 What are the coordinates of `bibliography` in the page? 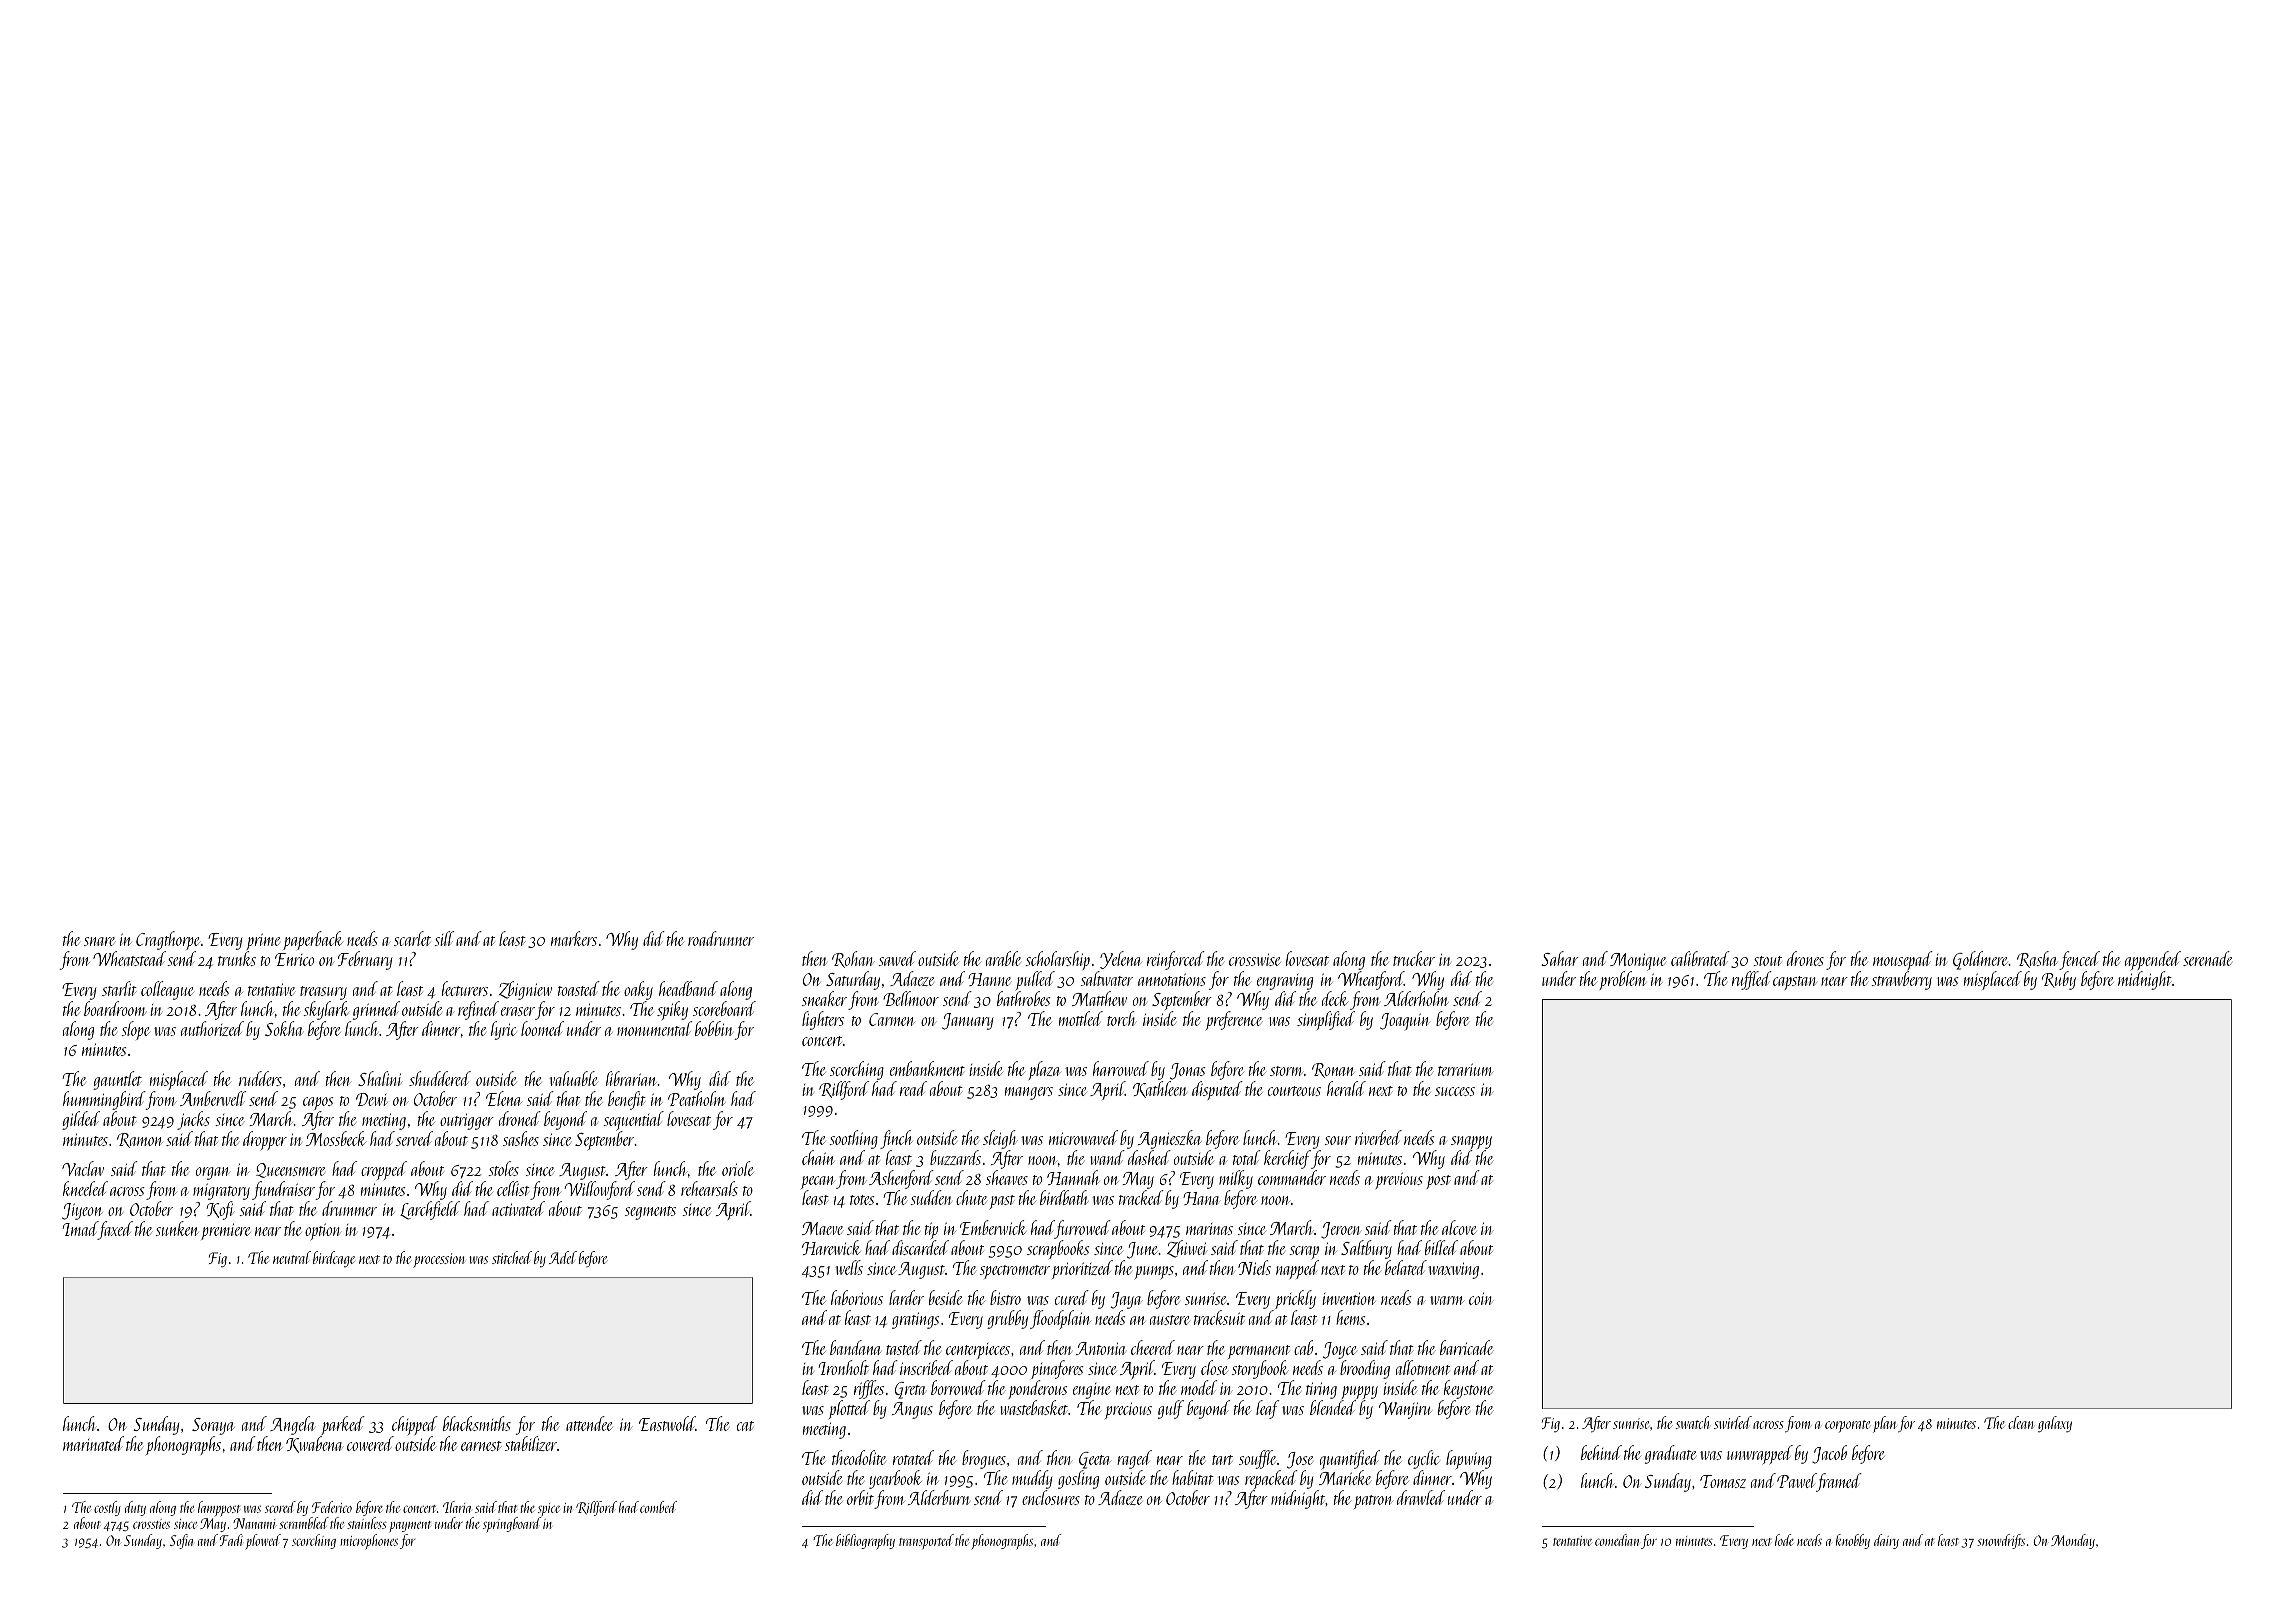 It's located at (865, 1542).
